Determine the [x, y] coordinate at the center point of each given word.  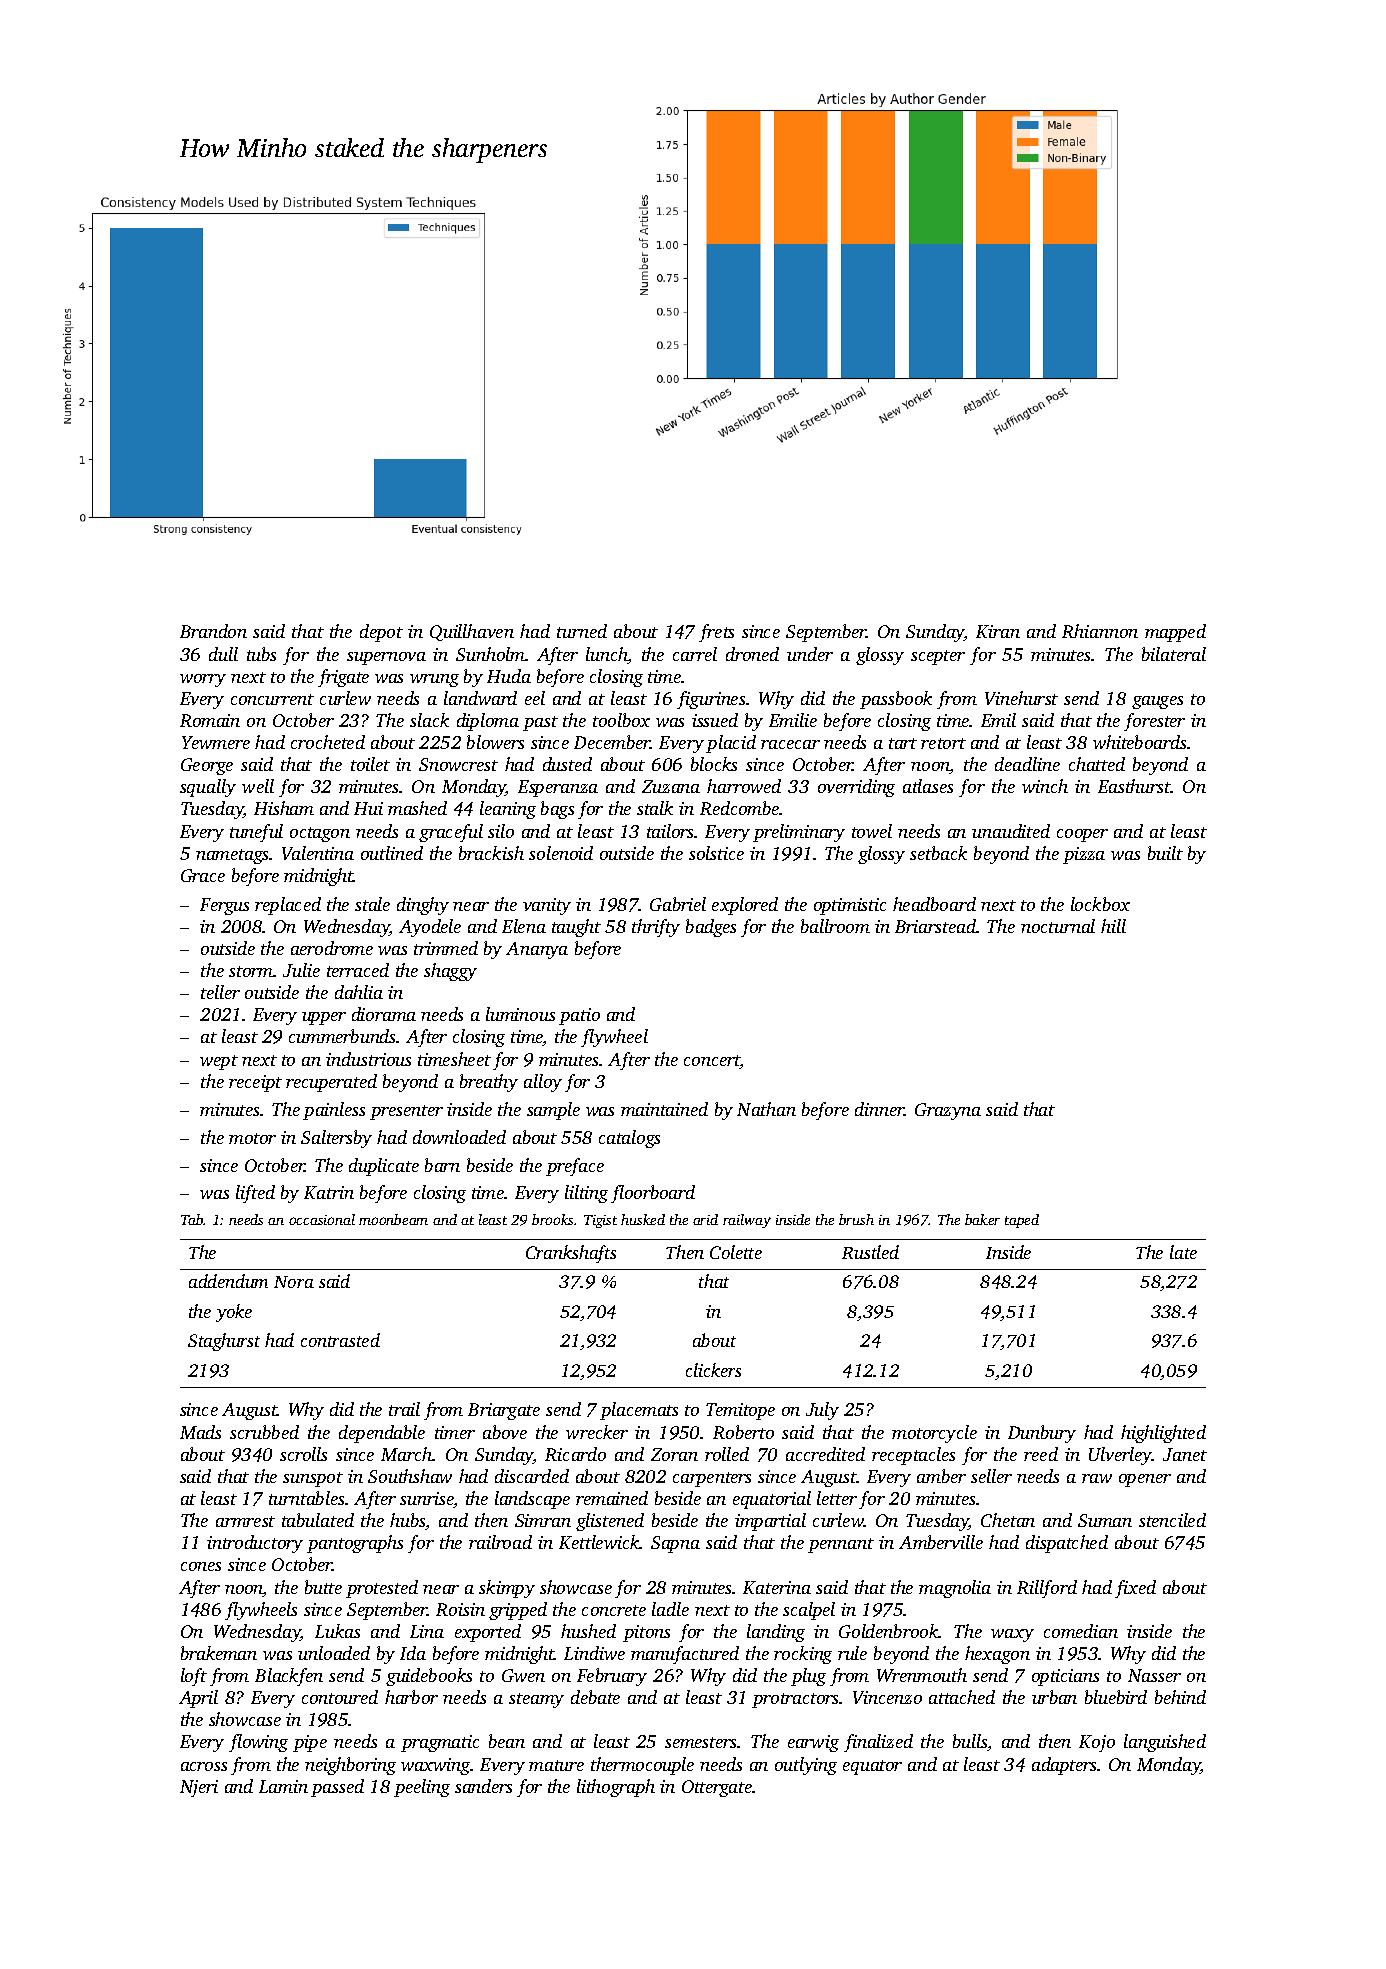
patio [579, 1016]
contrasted [340, 1340]
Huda [509, 676]
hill [1113, 926]
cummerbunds [343, 1036]
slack [429, 720]
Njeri [199, 1788]
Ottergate [717, 1788]
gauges [1157, 702]
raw [1097, 1478]
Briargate [504, 1411]
